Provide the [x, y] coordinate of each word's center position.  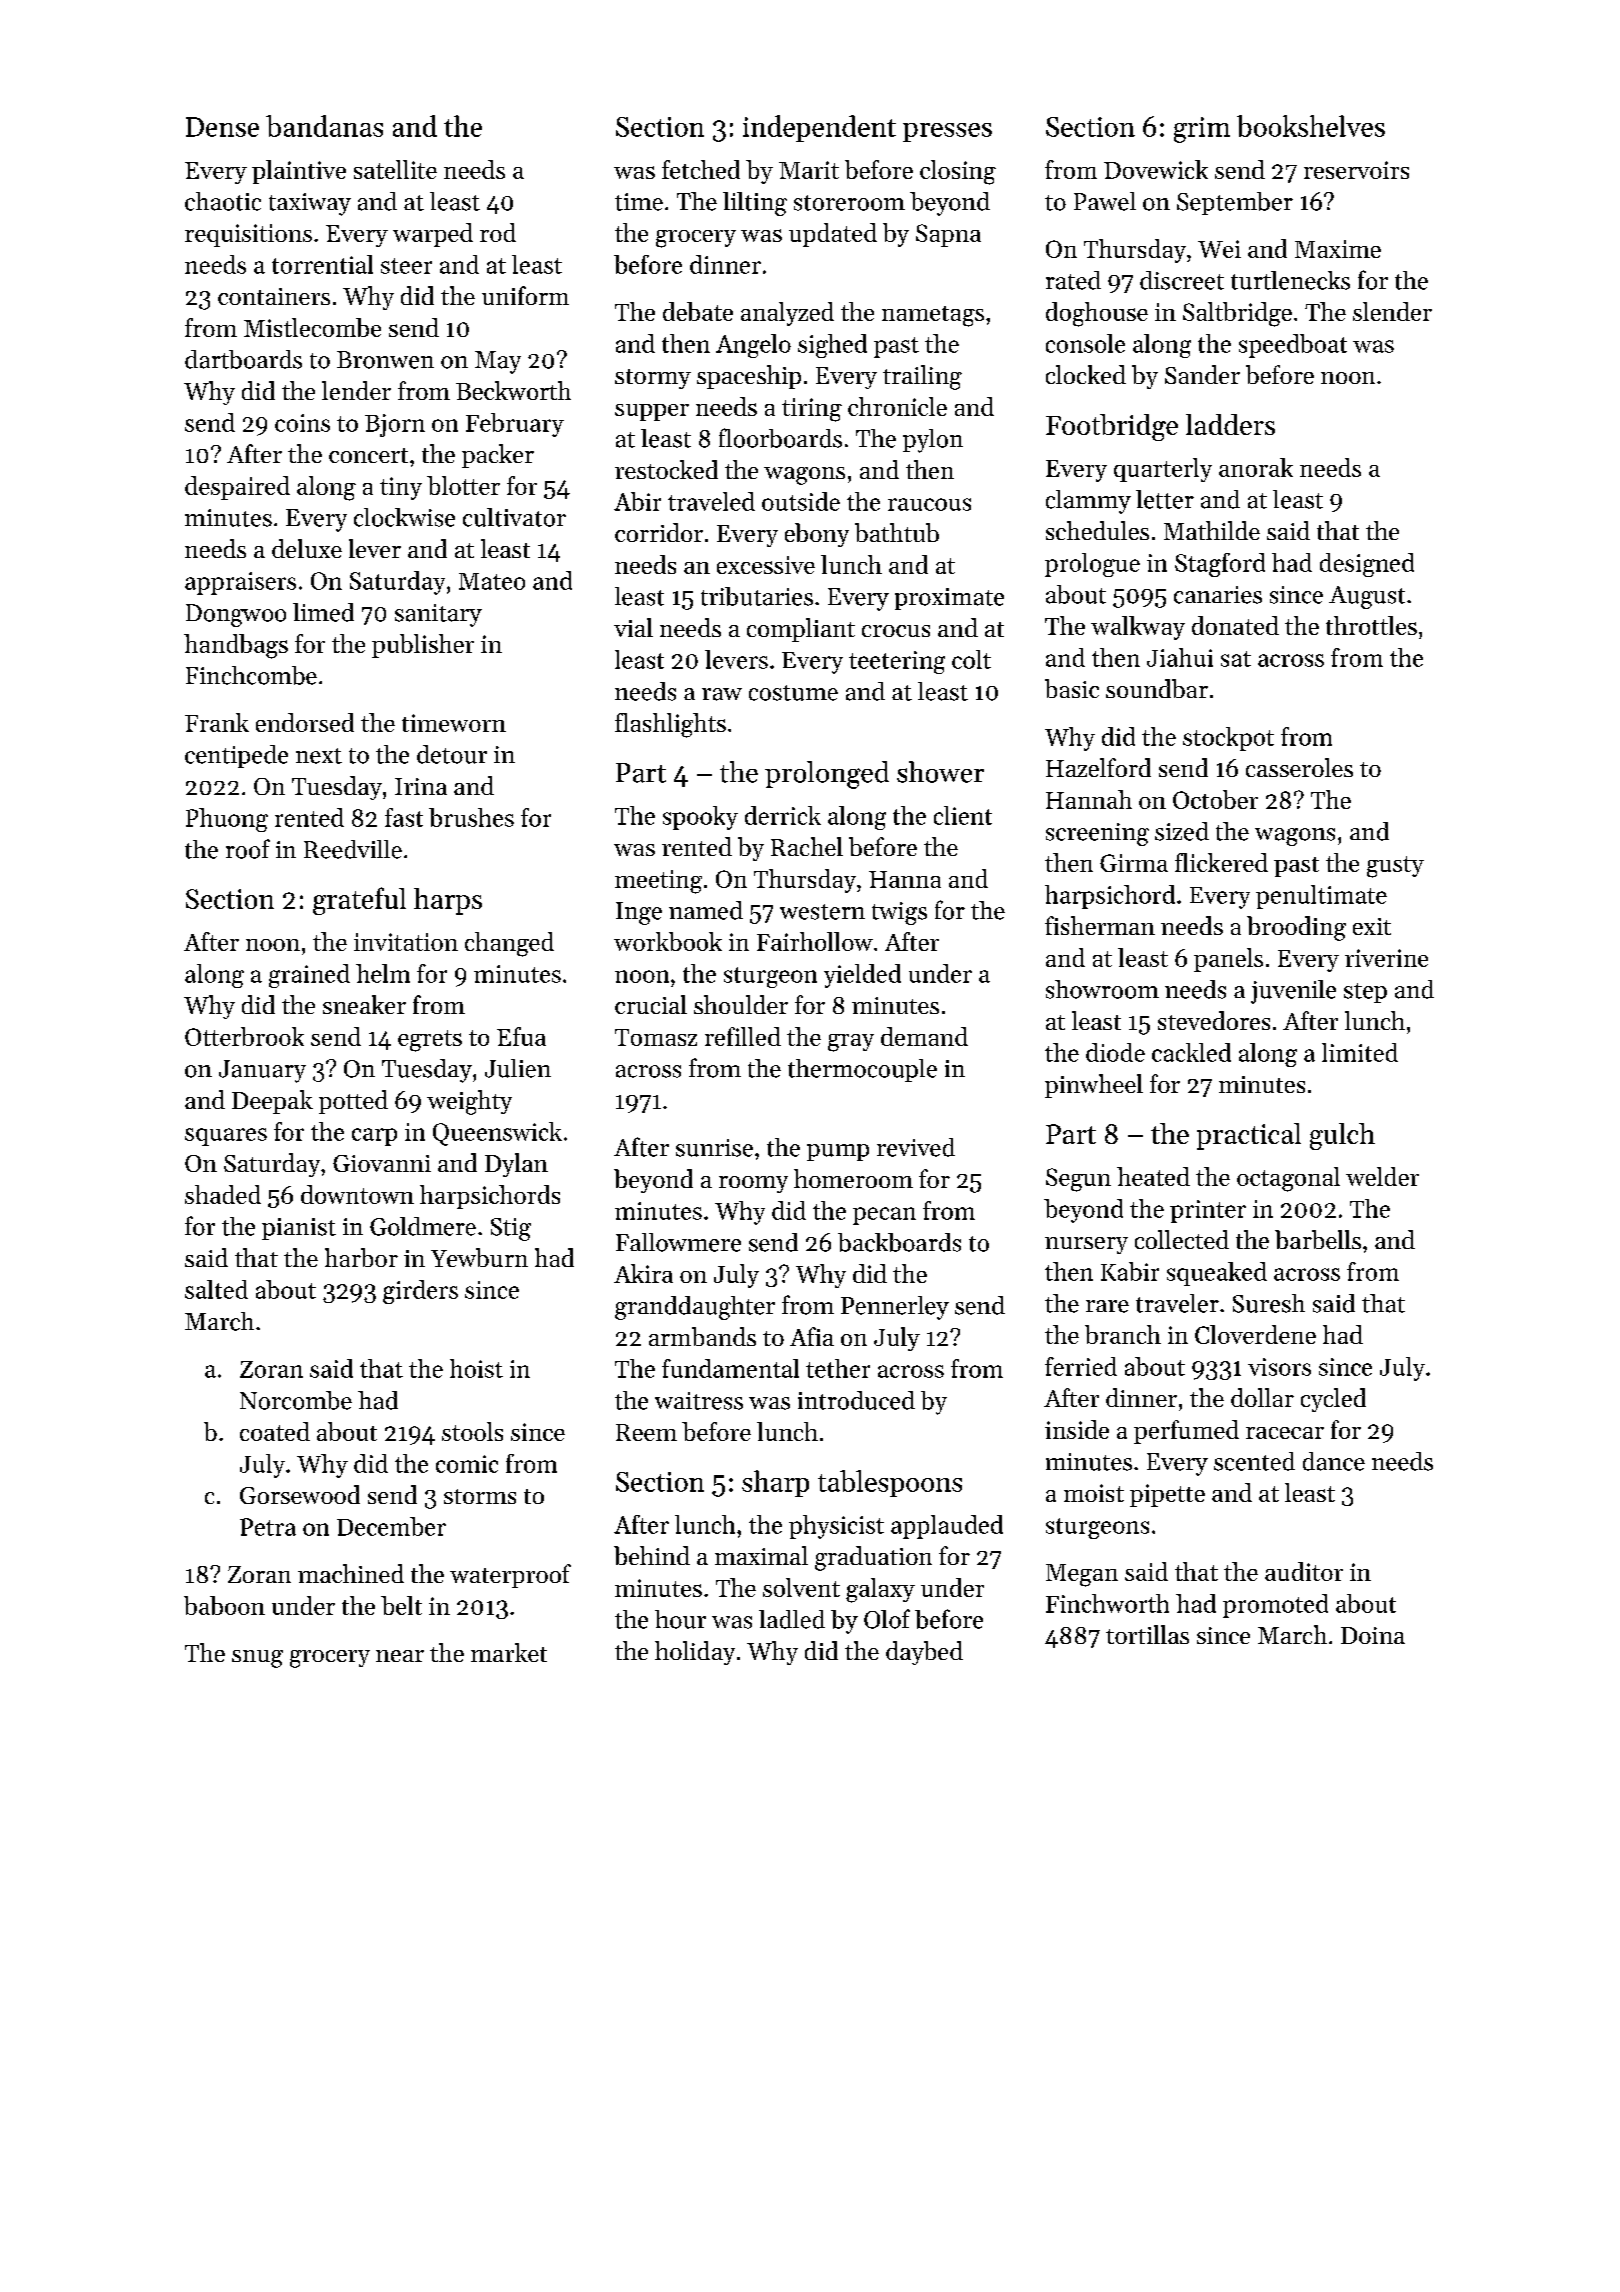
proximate [949, 599]
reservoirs [1356, 170]
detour [452, 754]
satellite [395, 169]
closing [958, 172]
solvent [801, 1587]
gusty [1395, 867]
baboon [224, 1605]
